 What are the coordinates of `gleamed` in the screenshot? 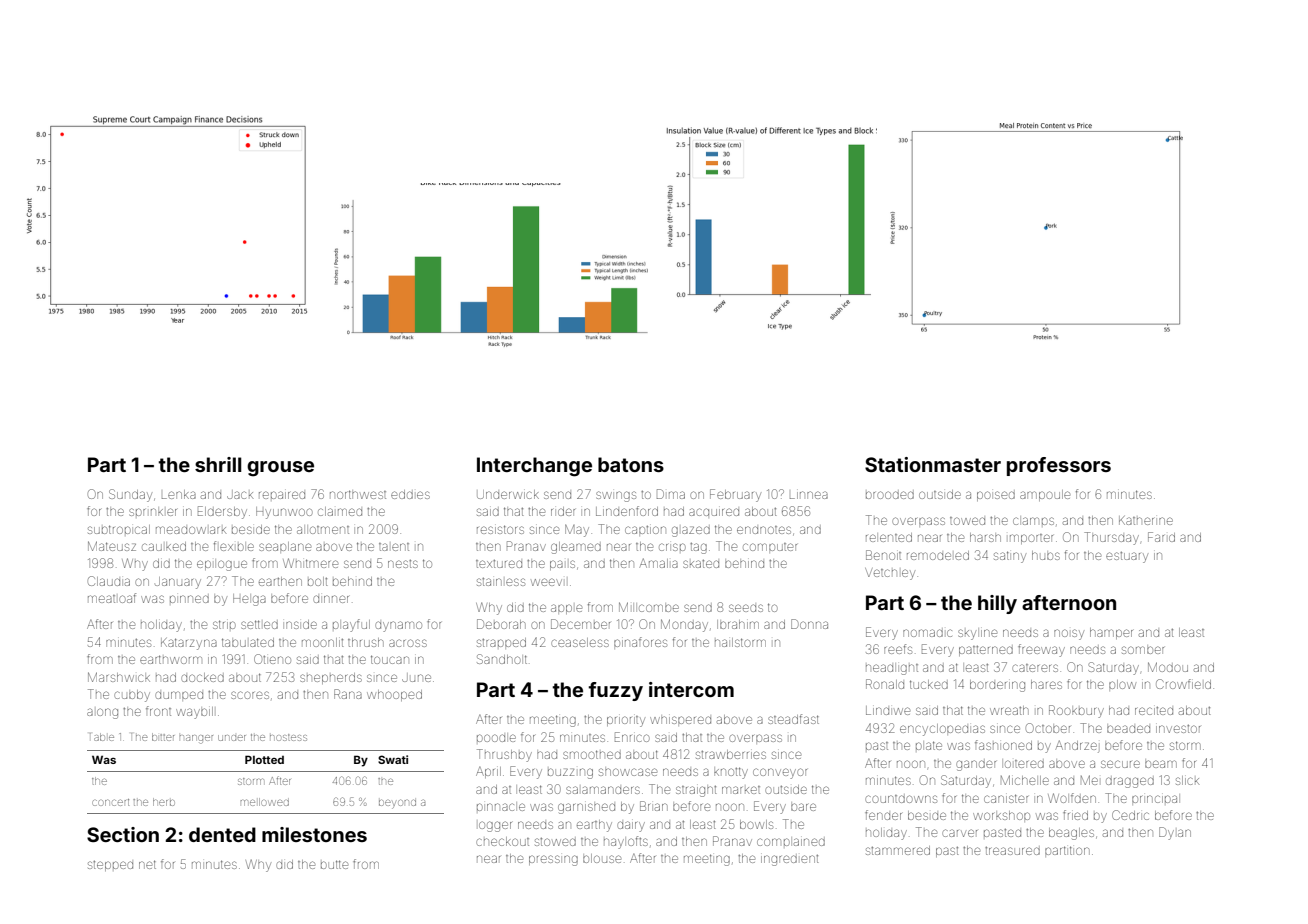 It's located at (576, 548).
